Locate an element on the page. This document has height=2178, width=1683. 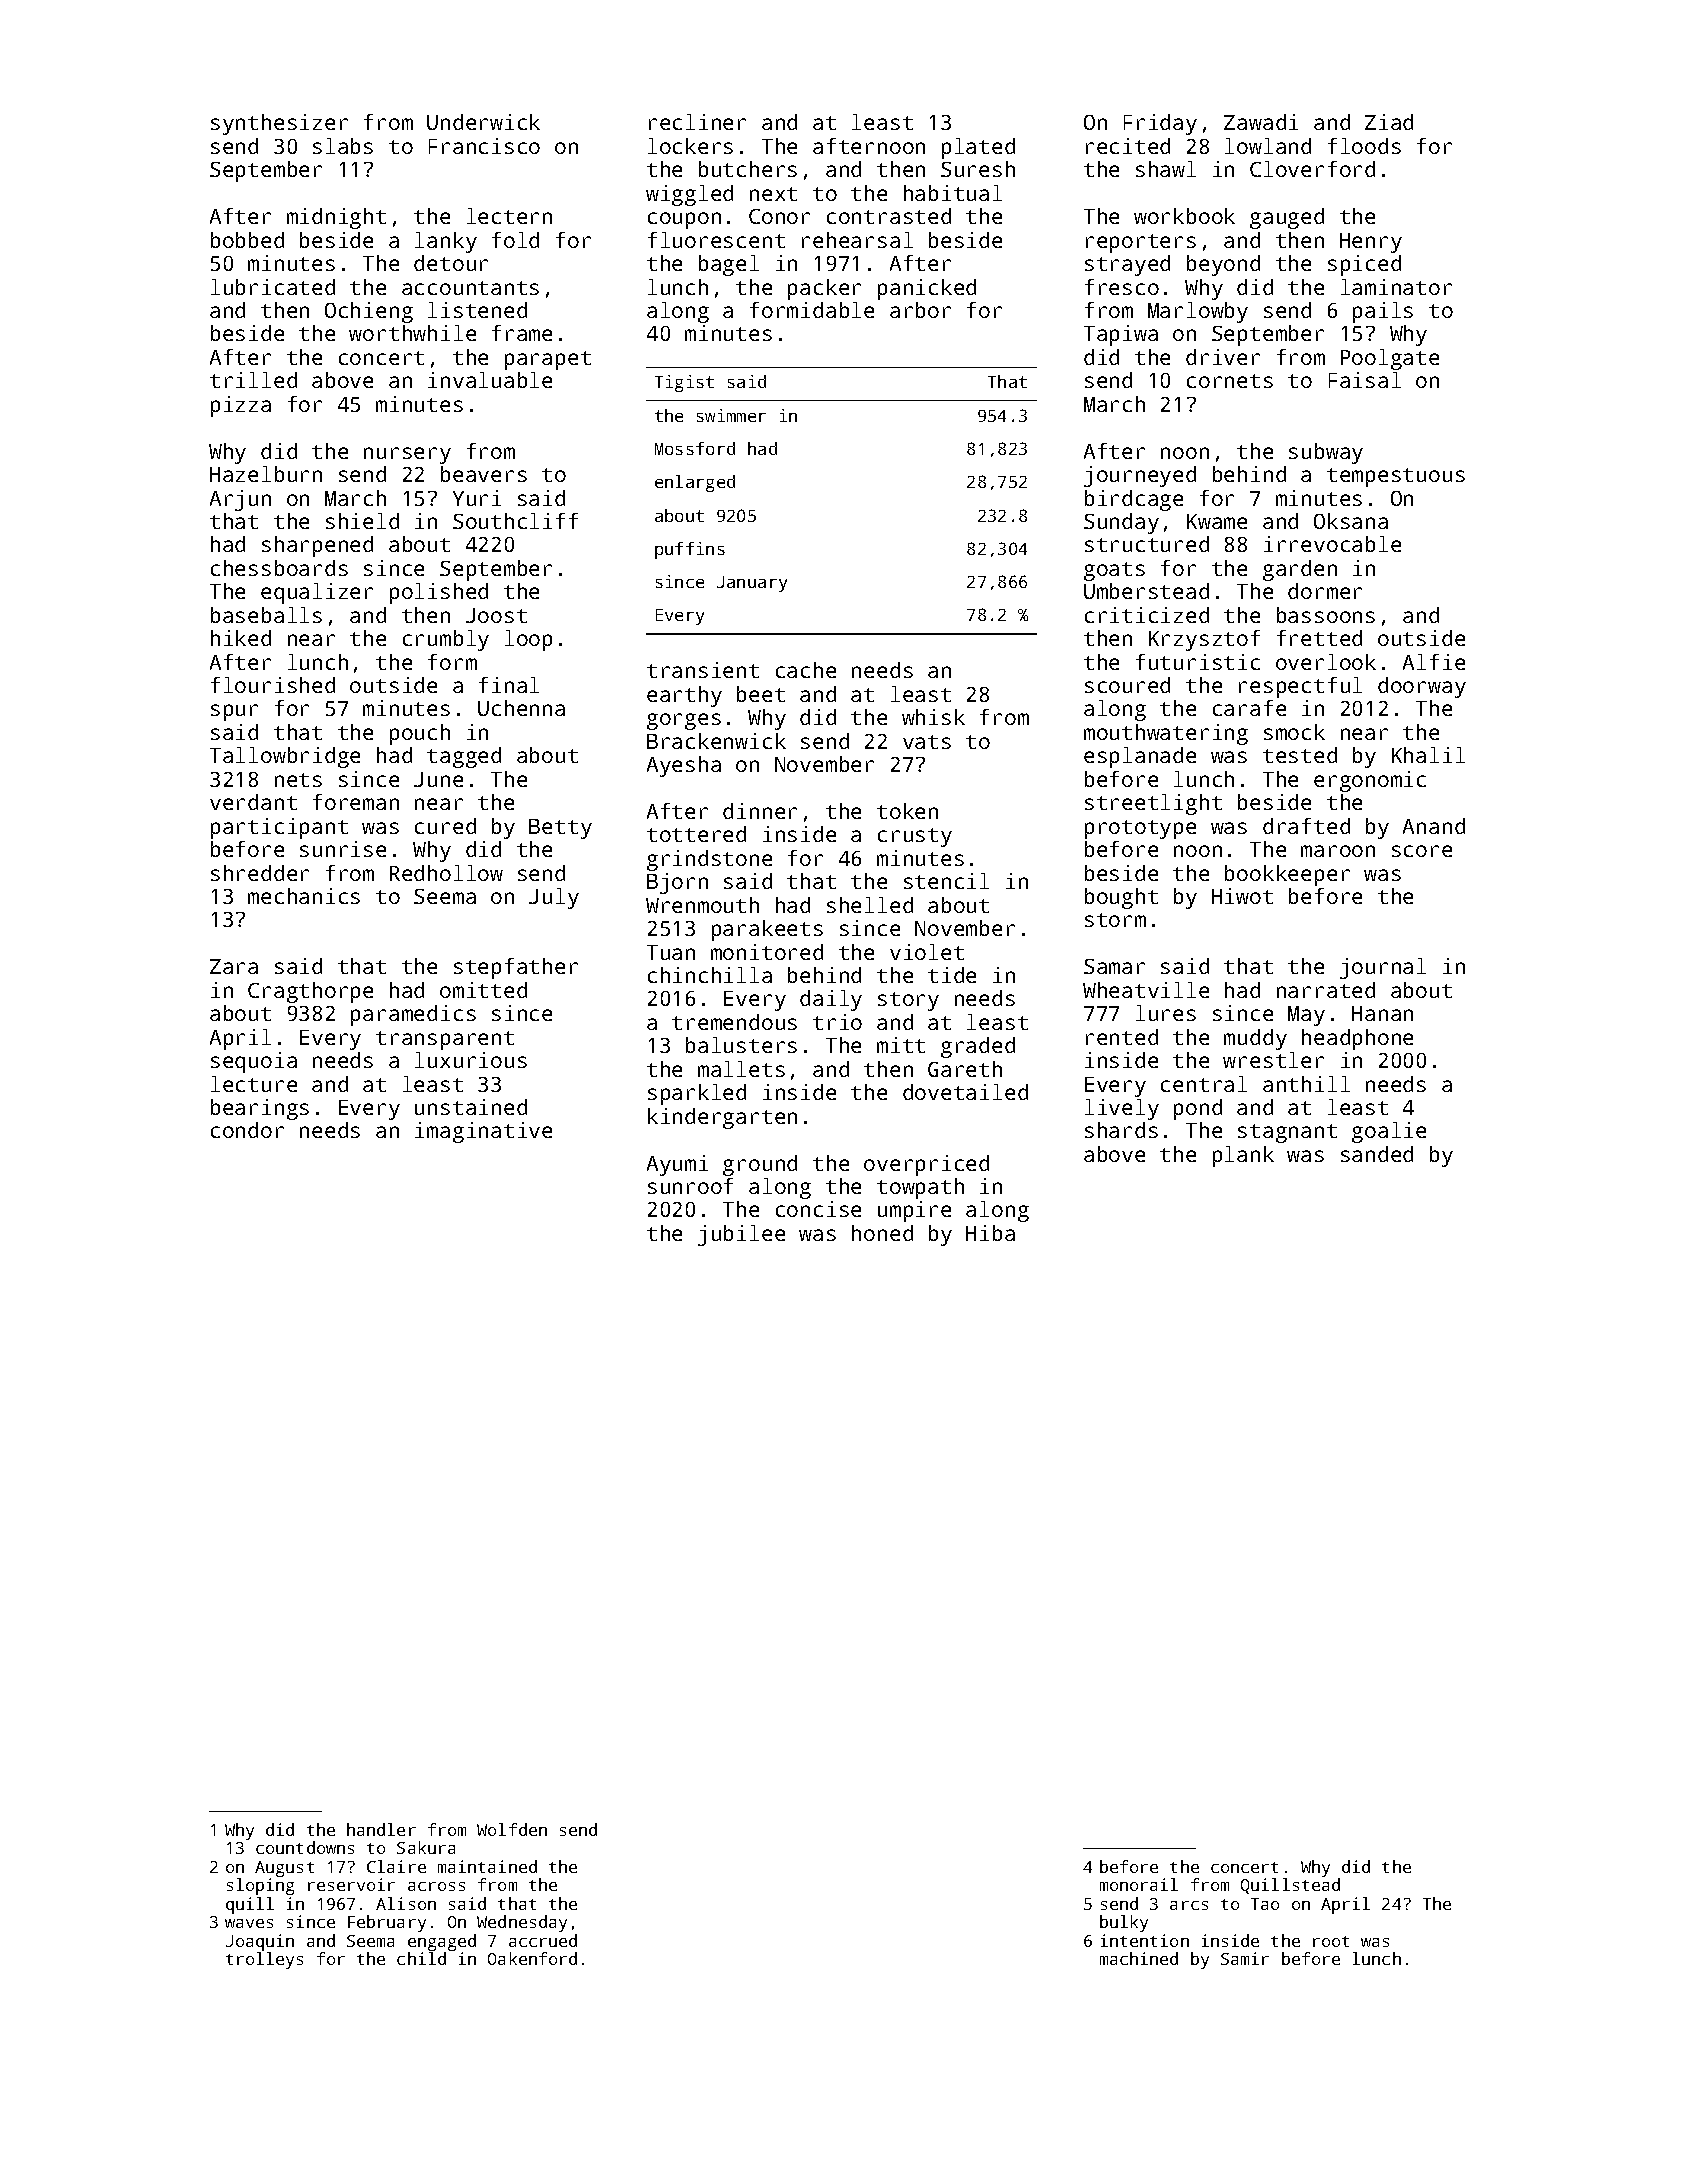
Marlowby is located at coordinates (1198, 312).
